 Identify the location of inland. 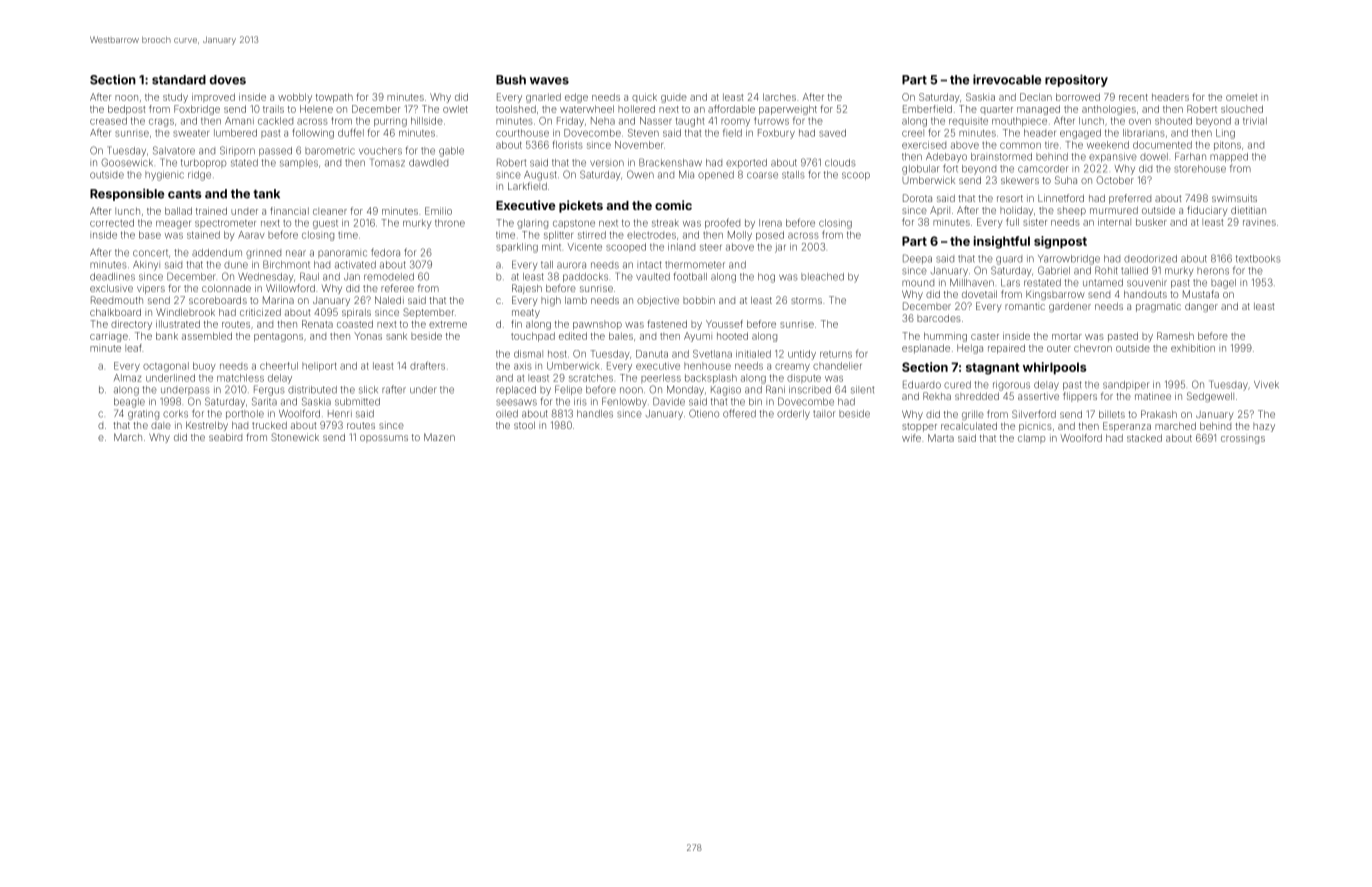
(681, 247).
